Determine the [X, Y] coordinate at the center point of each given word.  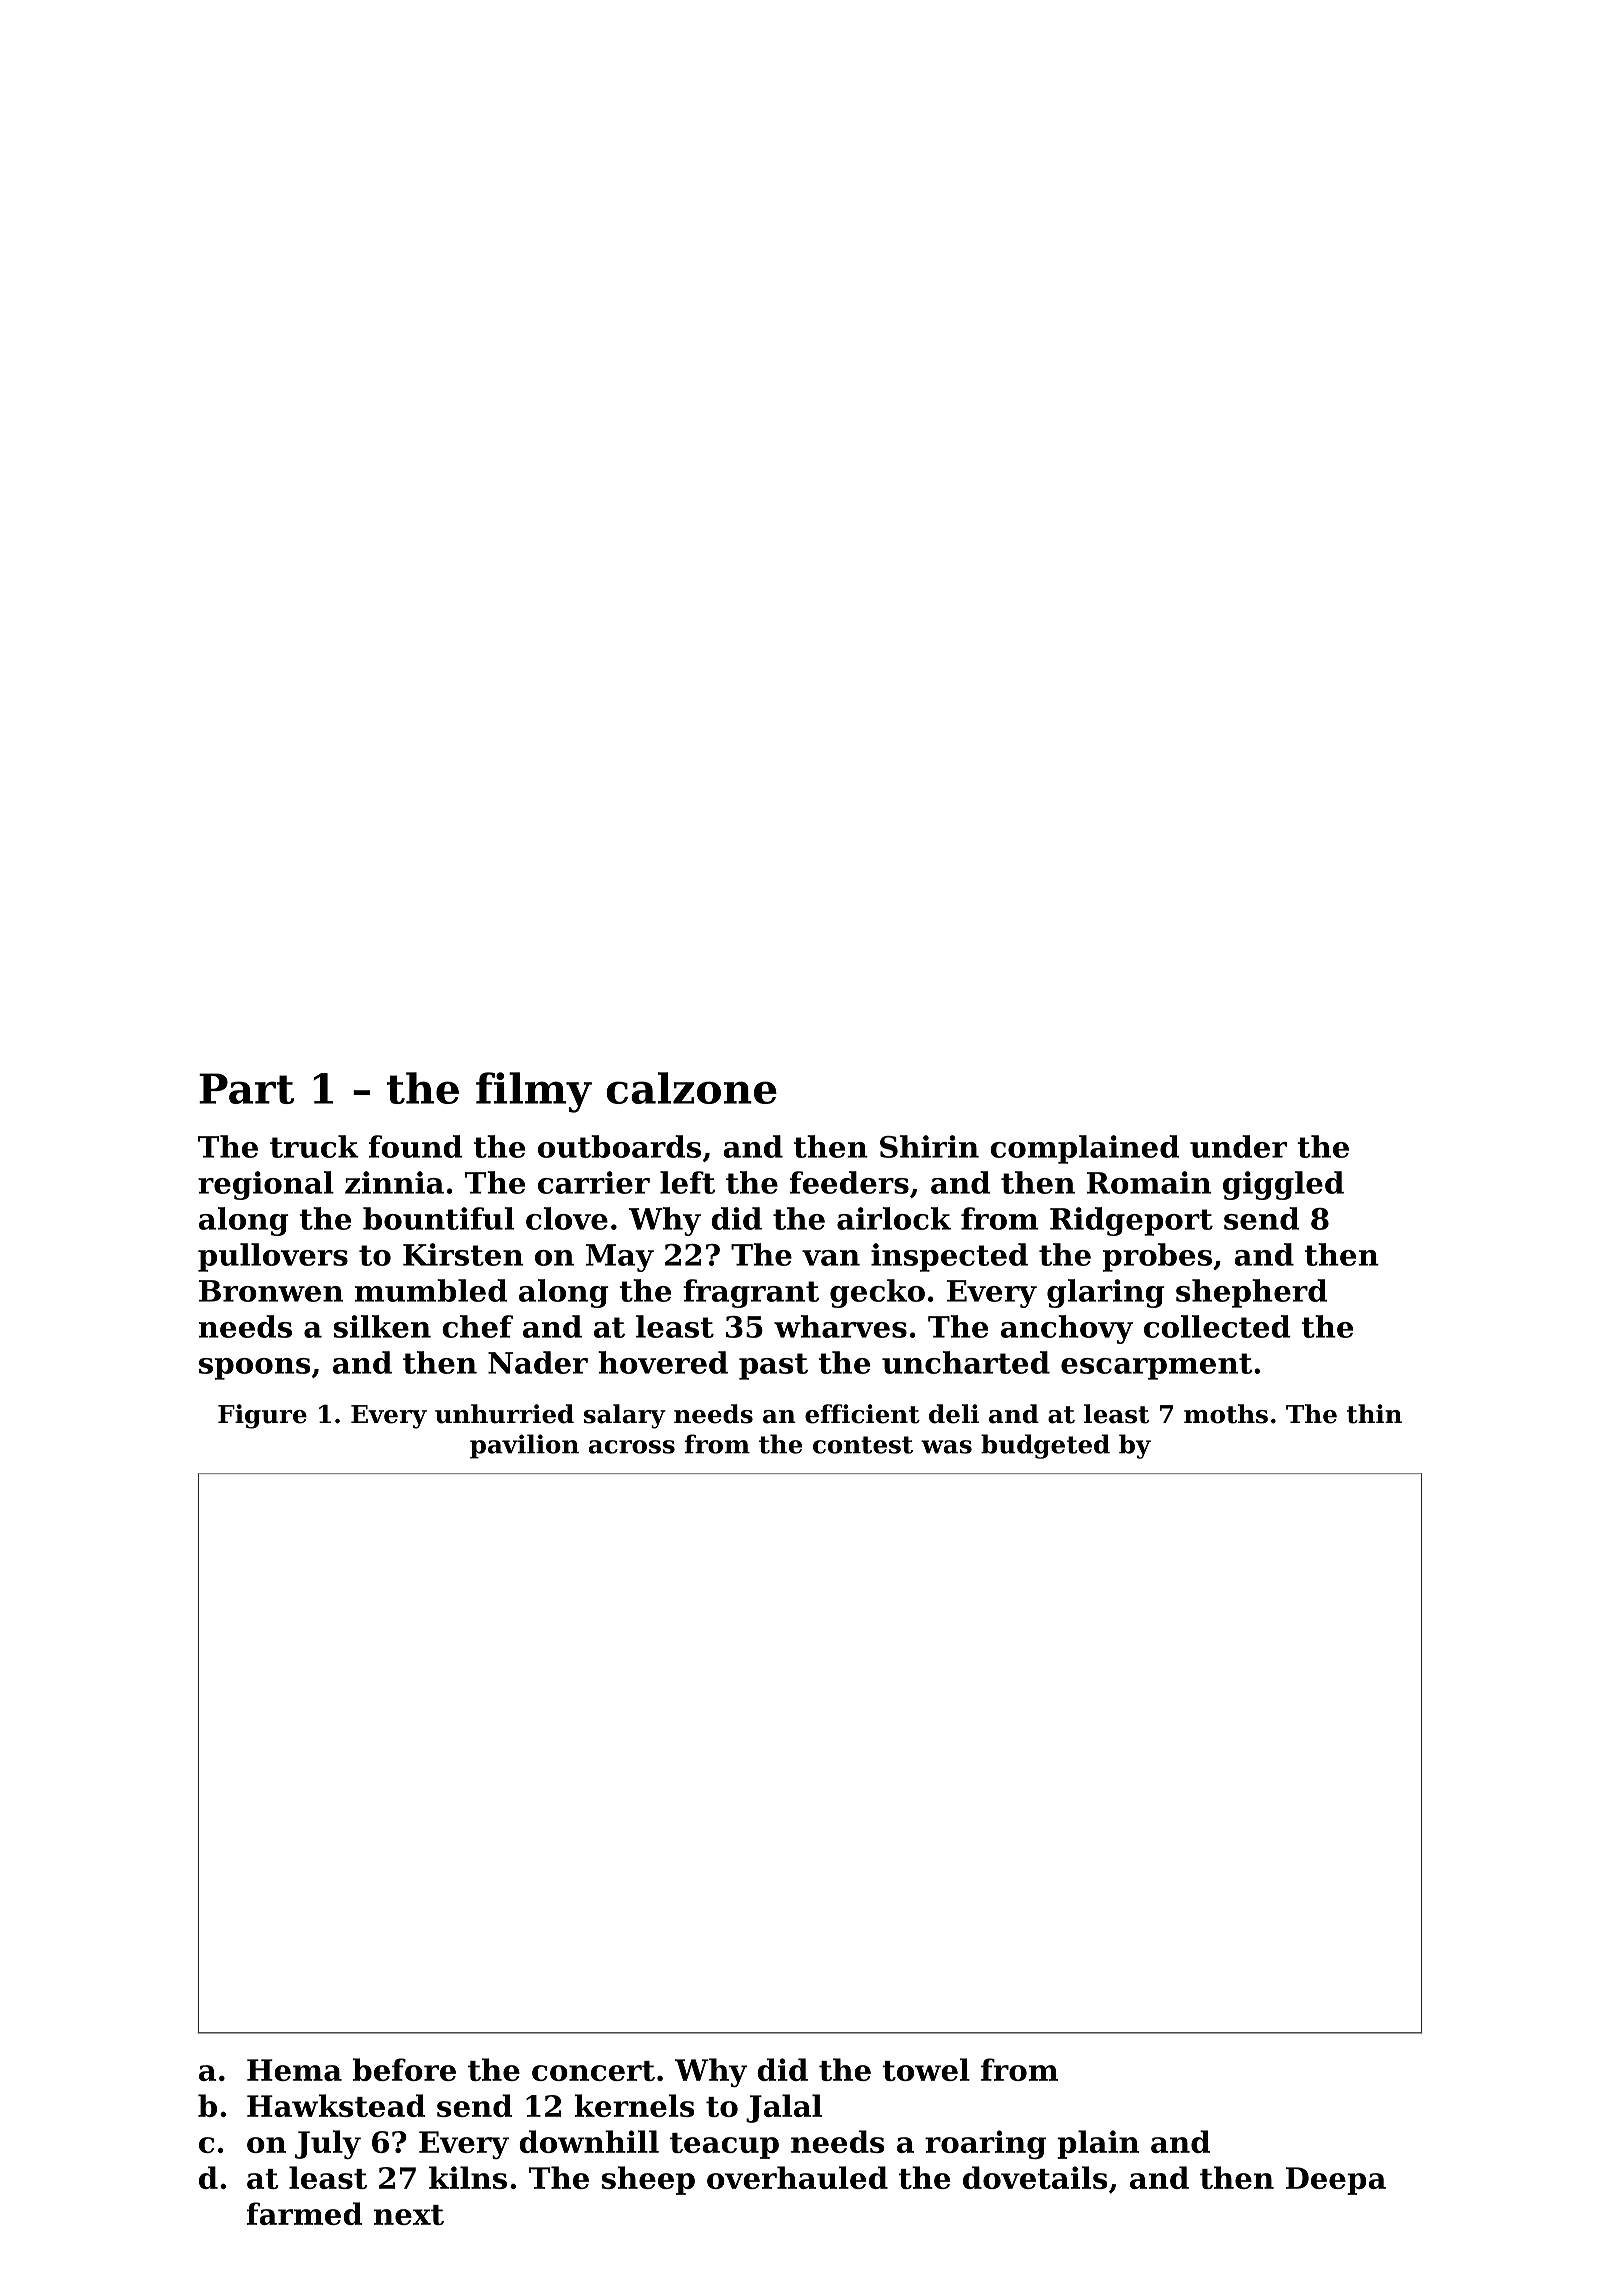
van [831, 1258]
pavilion [524, 1446]
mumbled [431, 1290]
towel [926, 2069]
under [1238, 1146]
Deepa [1336, 2181]
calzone [691, 1088]
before [404, 2069]
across [632, 1447]
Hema [294, 2070]
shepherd [1251, 1293]
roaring [985, 2144]
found [416, 1146]
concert [593, 2071]
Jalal [784, 2108]
